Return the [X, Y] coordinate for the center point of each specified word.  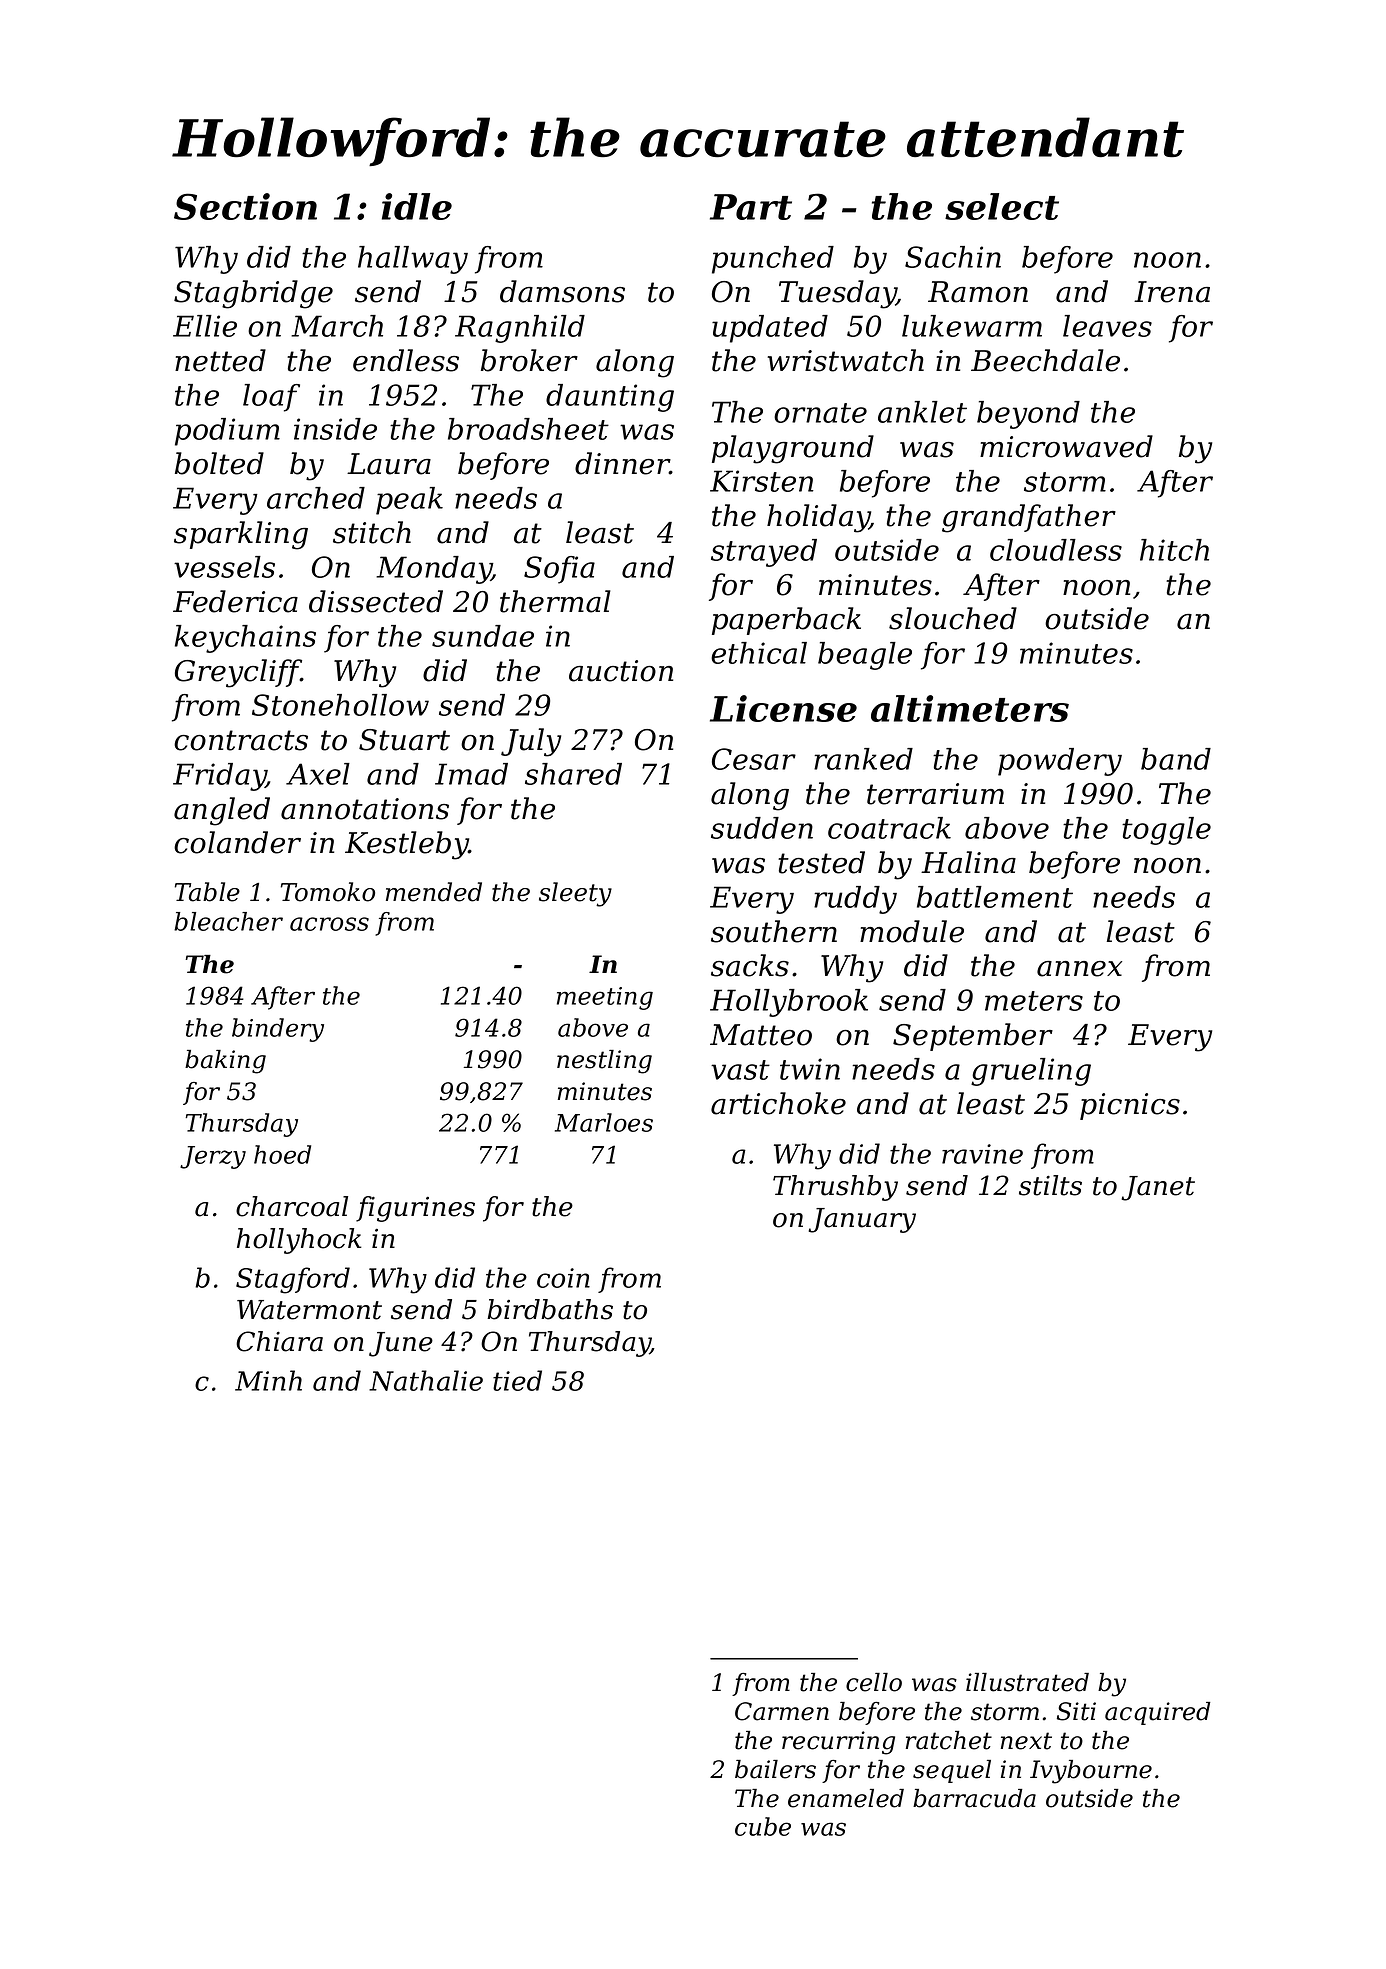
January [862, 1220]
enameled [846, 1798]
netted [220, 360]
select [1002, 206]
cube [763, 1826]
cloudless [1056, 550]
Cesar [754, 759]
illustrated [1027, 1682]
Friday [219, 777]
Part [751, 207]
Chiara [279, 1341]
